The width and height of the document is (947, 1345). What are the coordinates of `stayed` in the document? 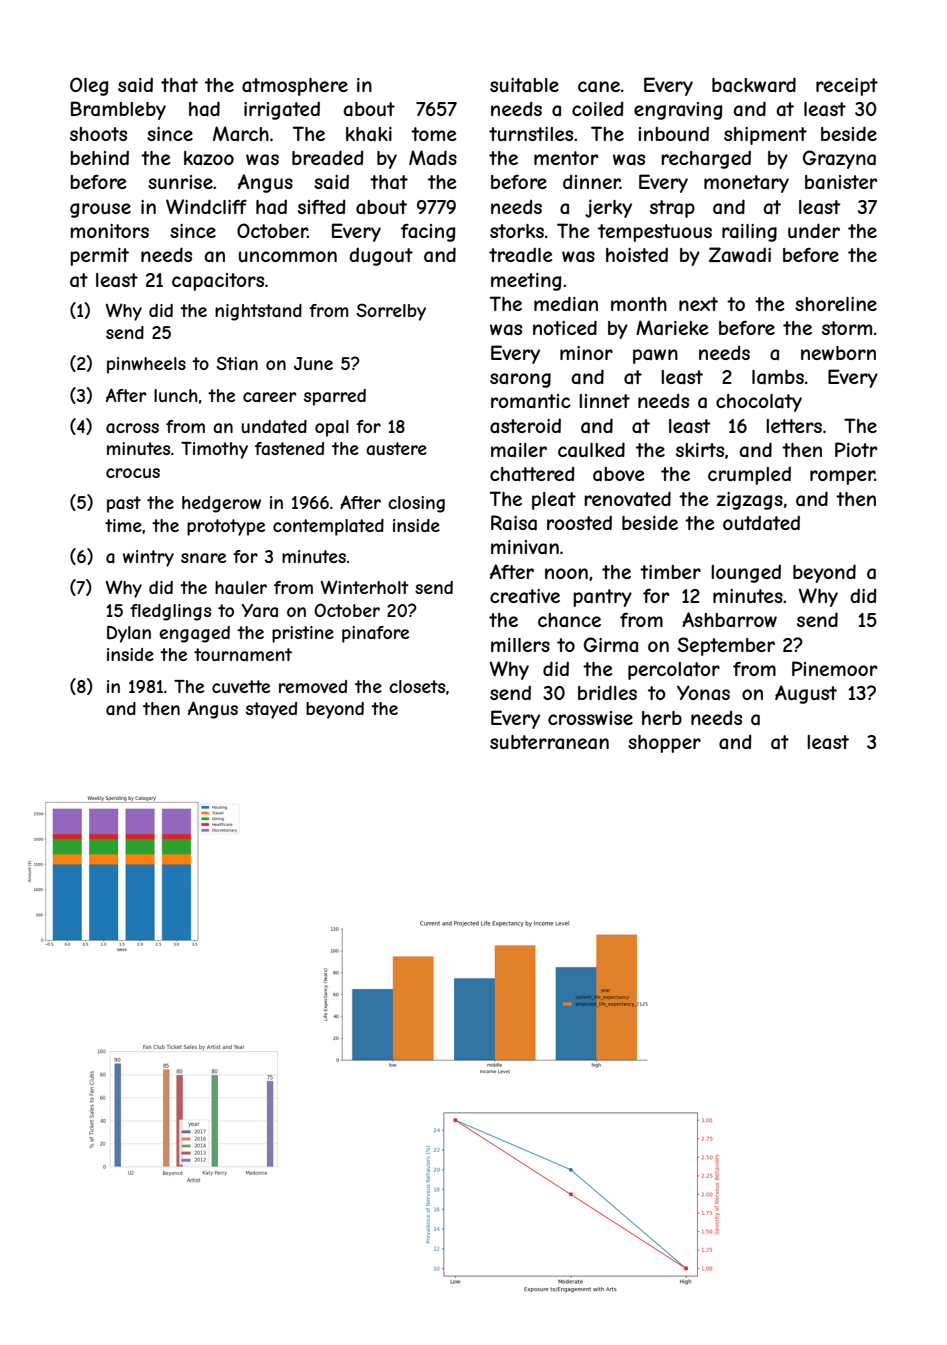 It's located at (271, 710).
